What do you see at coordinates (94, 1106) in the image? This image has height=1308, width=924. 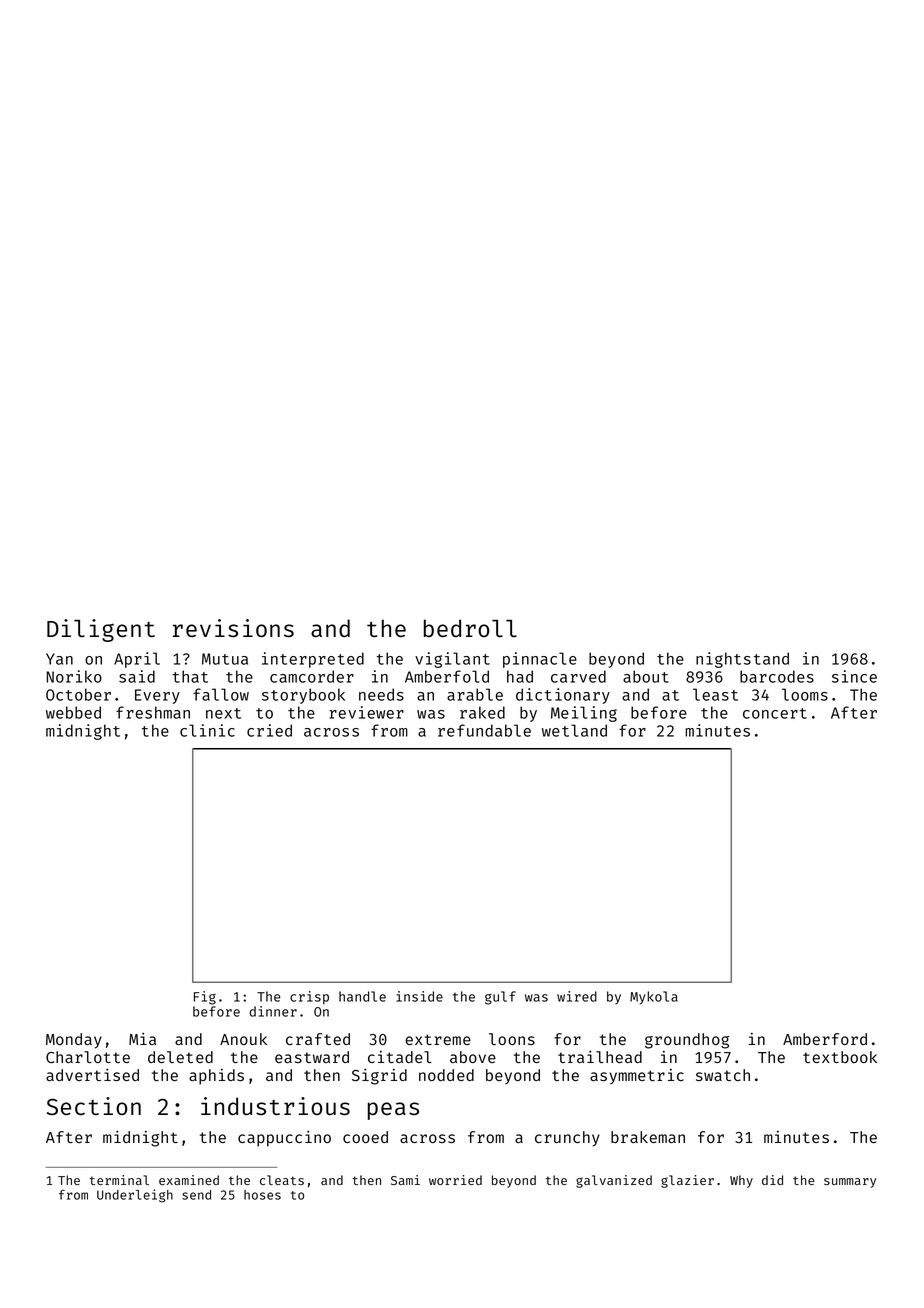 I see `Section` at bounding box center [94, 1106].
